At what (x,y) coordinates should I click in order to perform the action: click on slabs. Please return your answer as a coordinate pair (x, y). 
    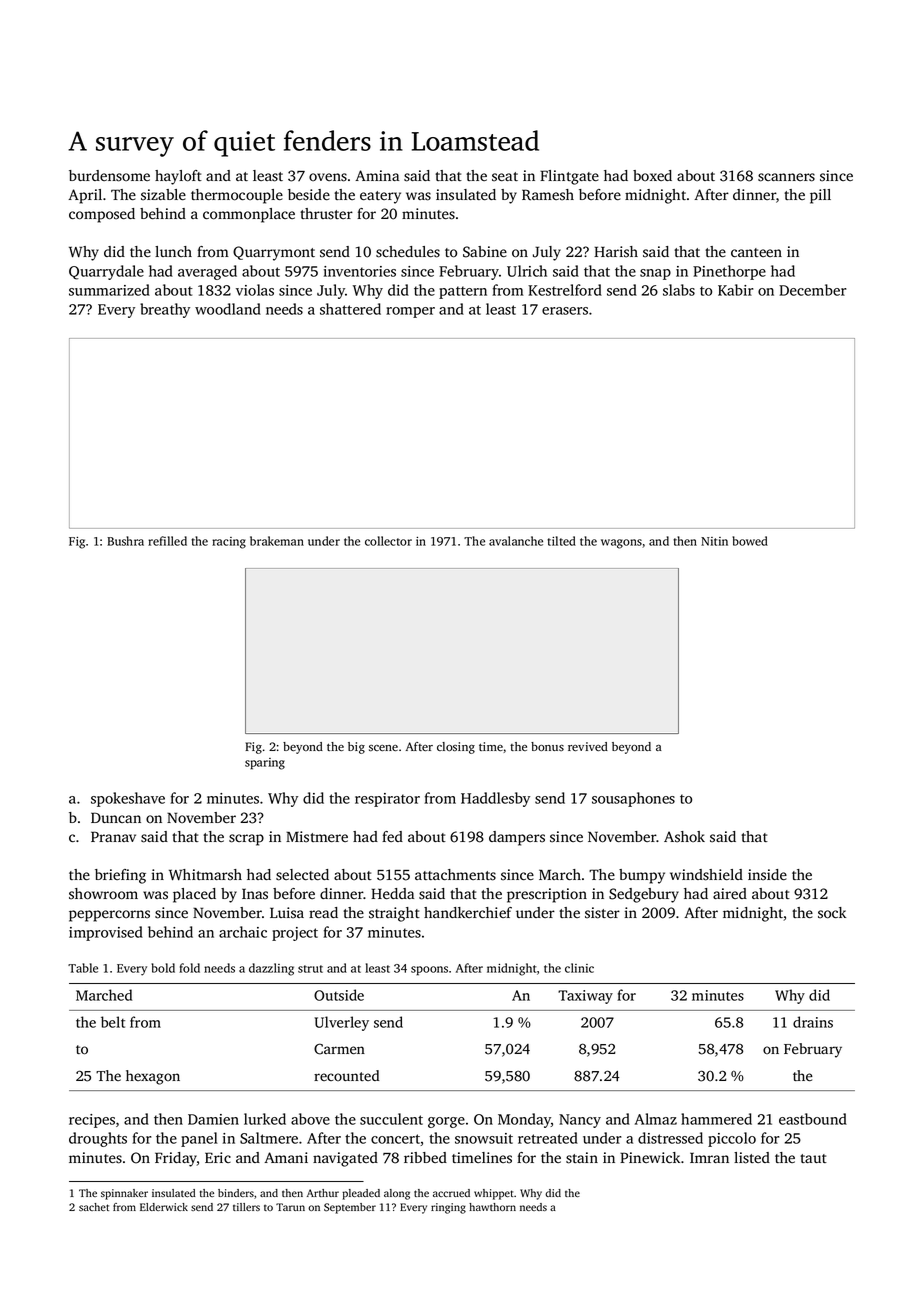
    Looking at the image, I should click on (679, 290).
